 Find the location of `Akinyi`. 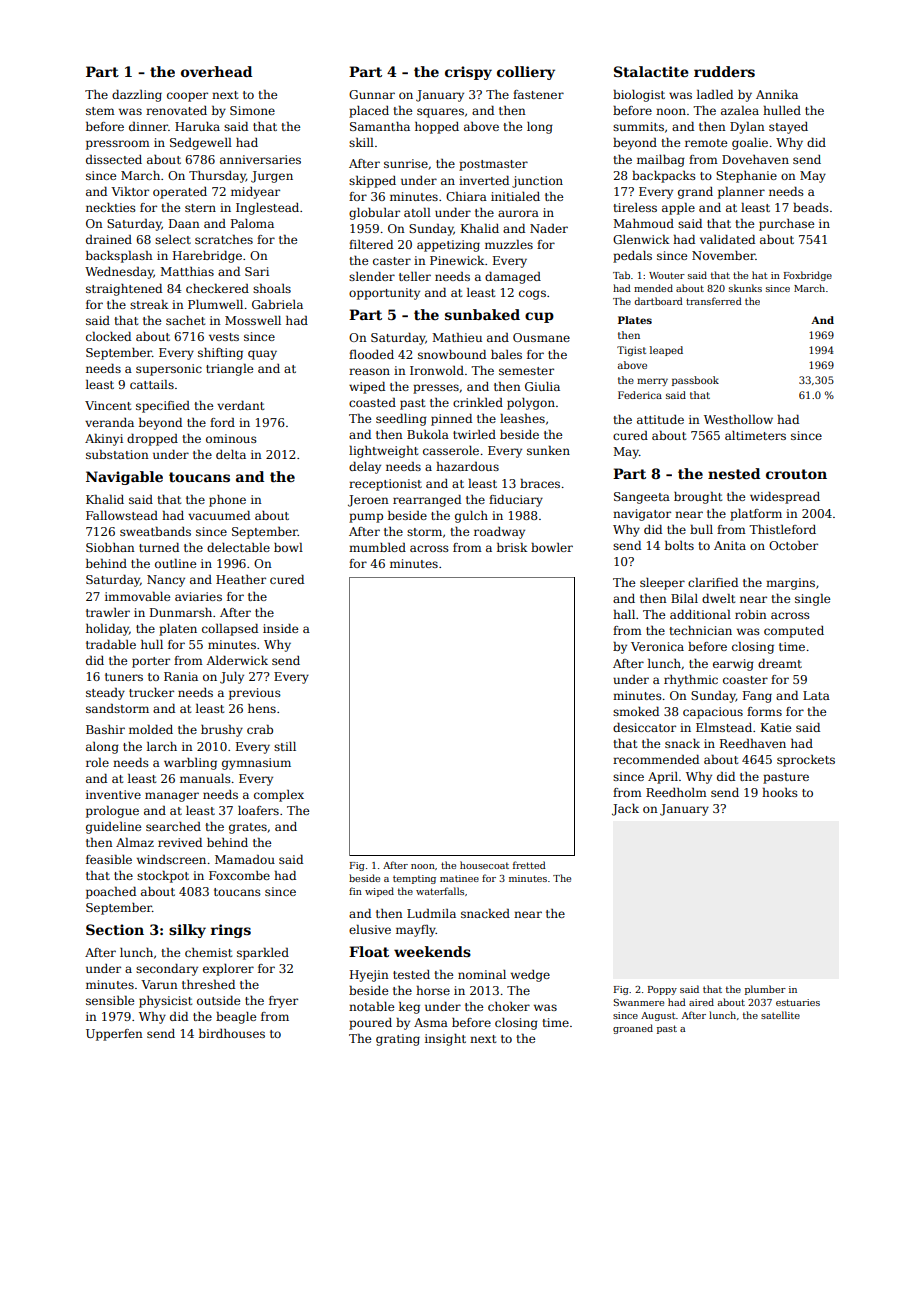

Akinyi is located at coordinates (104, 440).
